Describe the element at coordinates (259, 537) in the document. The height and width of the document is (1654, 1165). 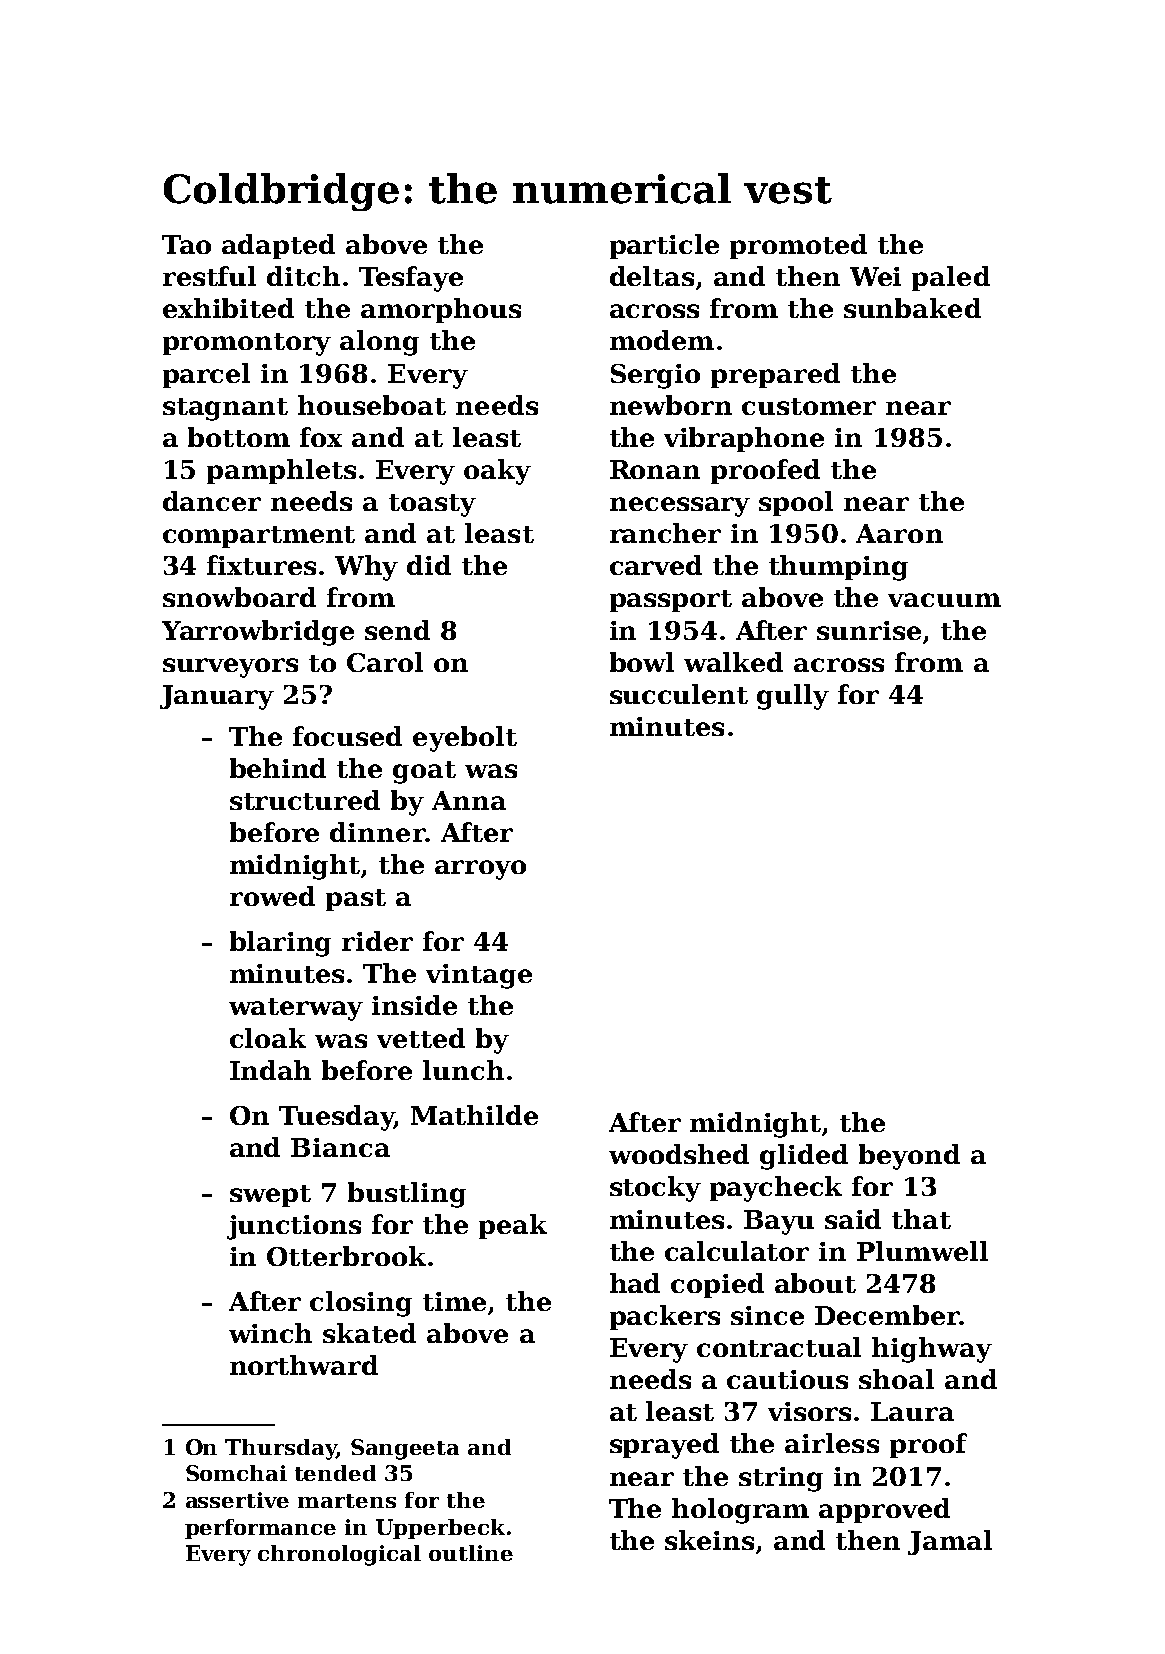
I see `compartment` at that location.
